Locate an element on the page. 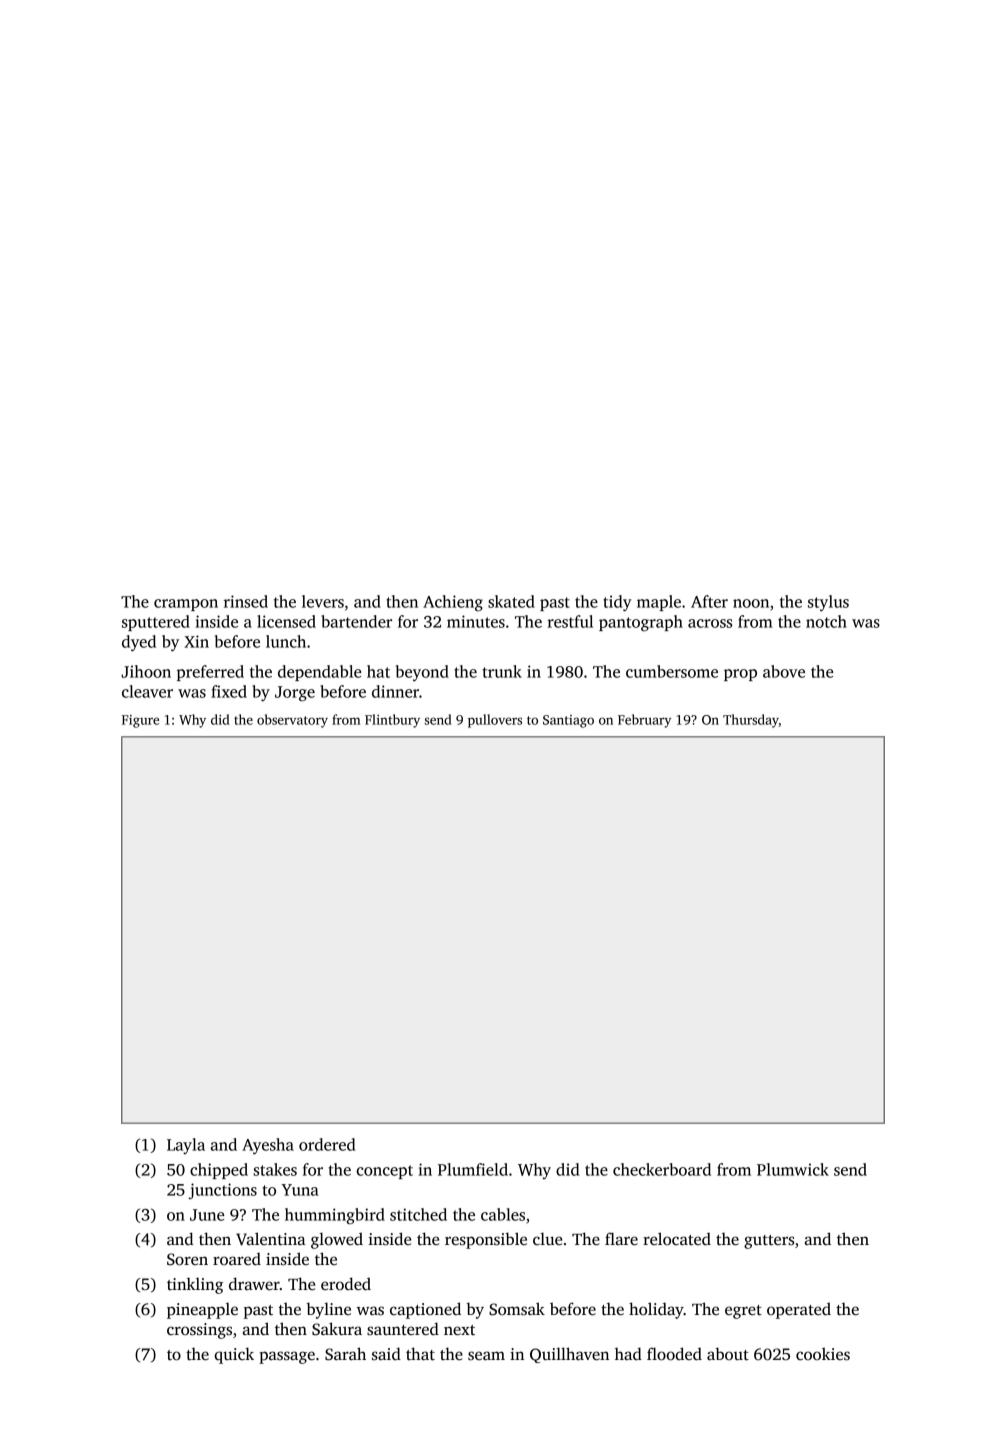 Image resolution: width=1006 pixels, height=1429 pixels. operated is located at coordinates (799, 1310).
